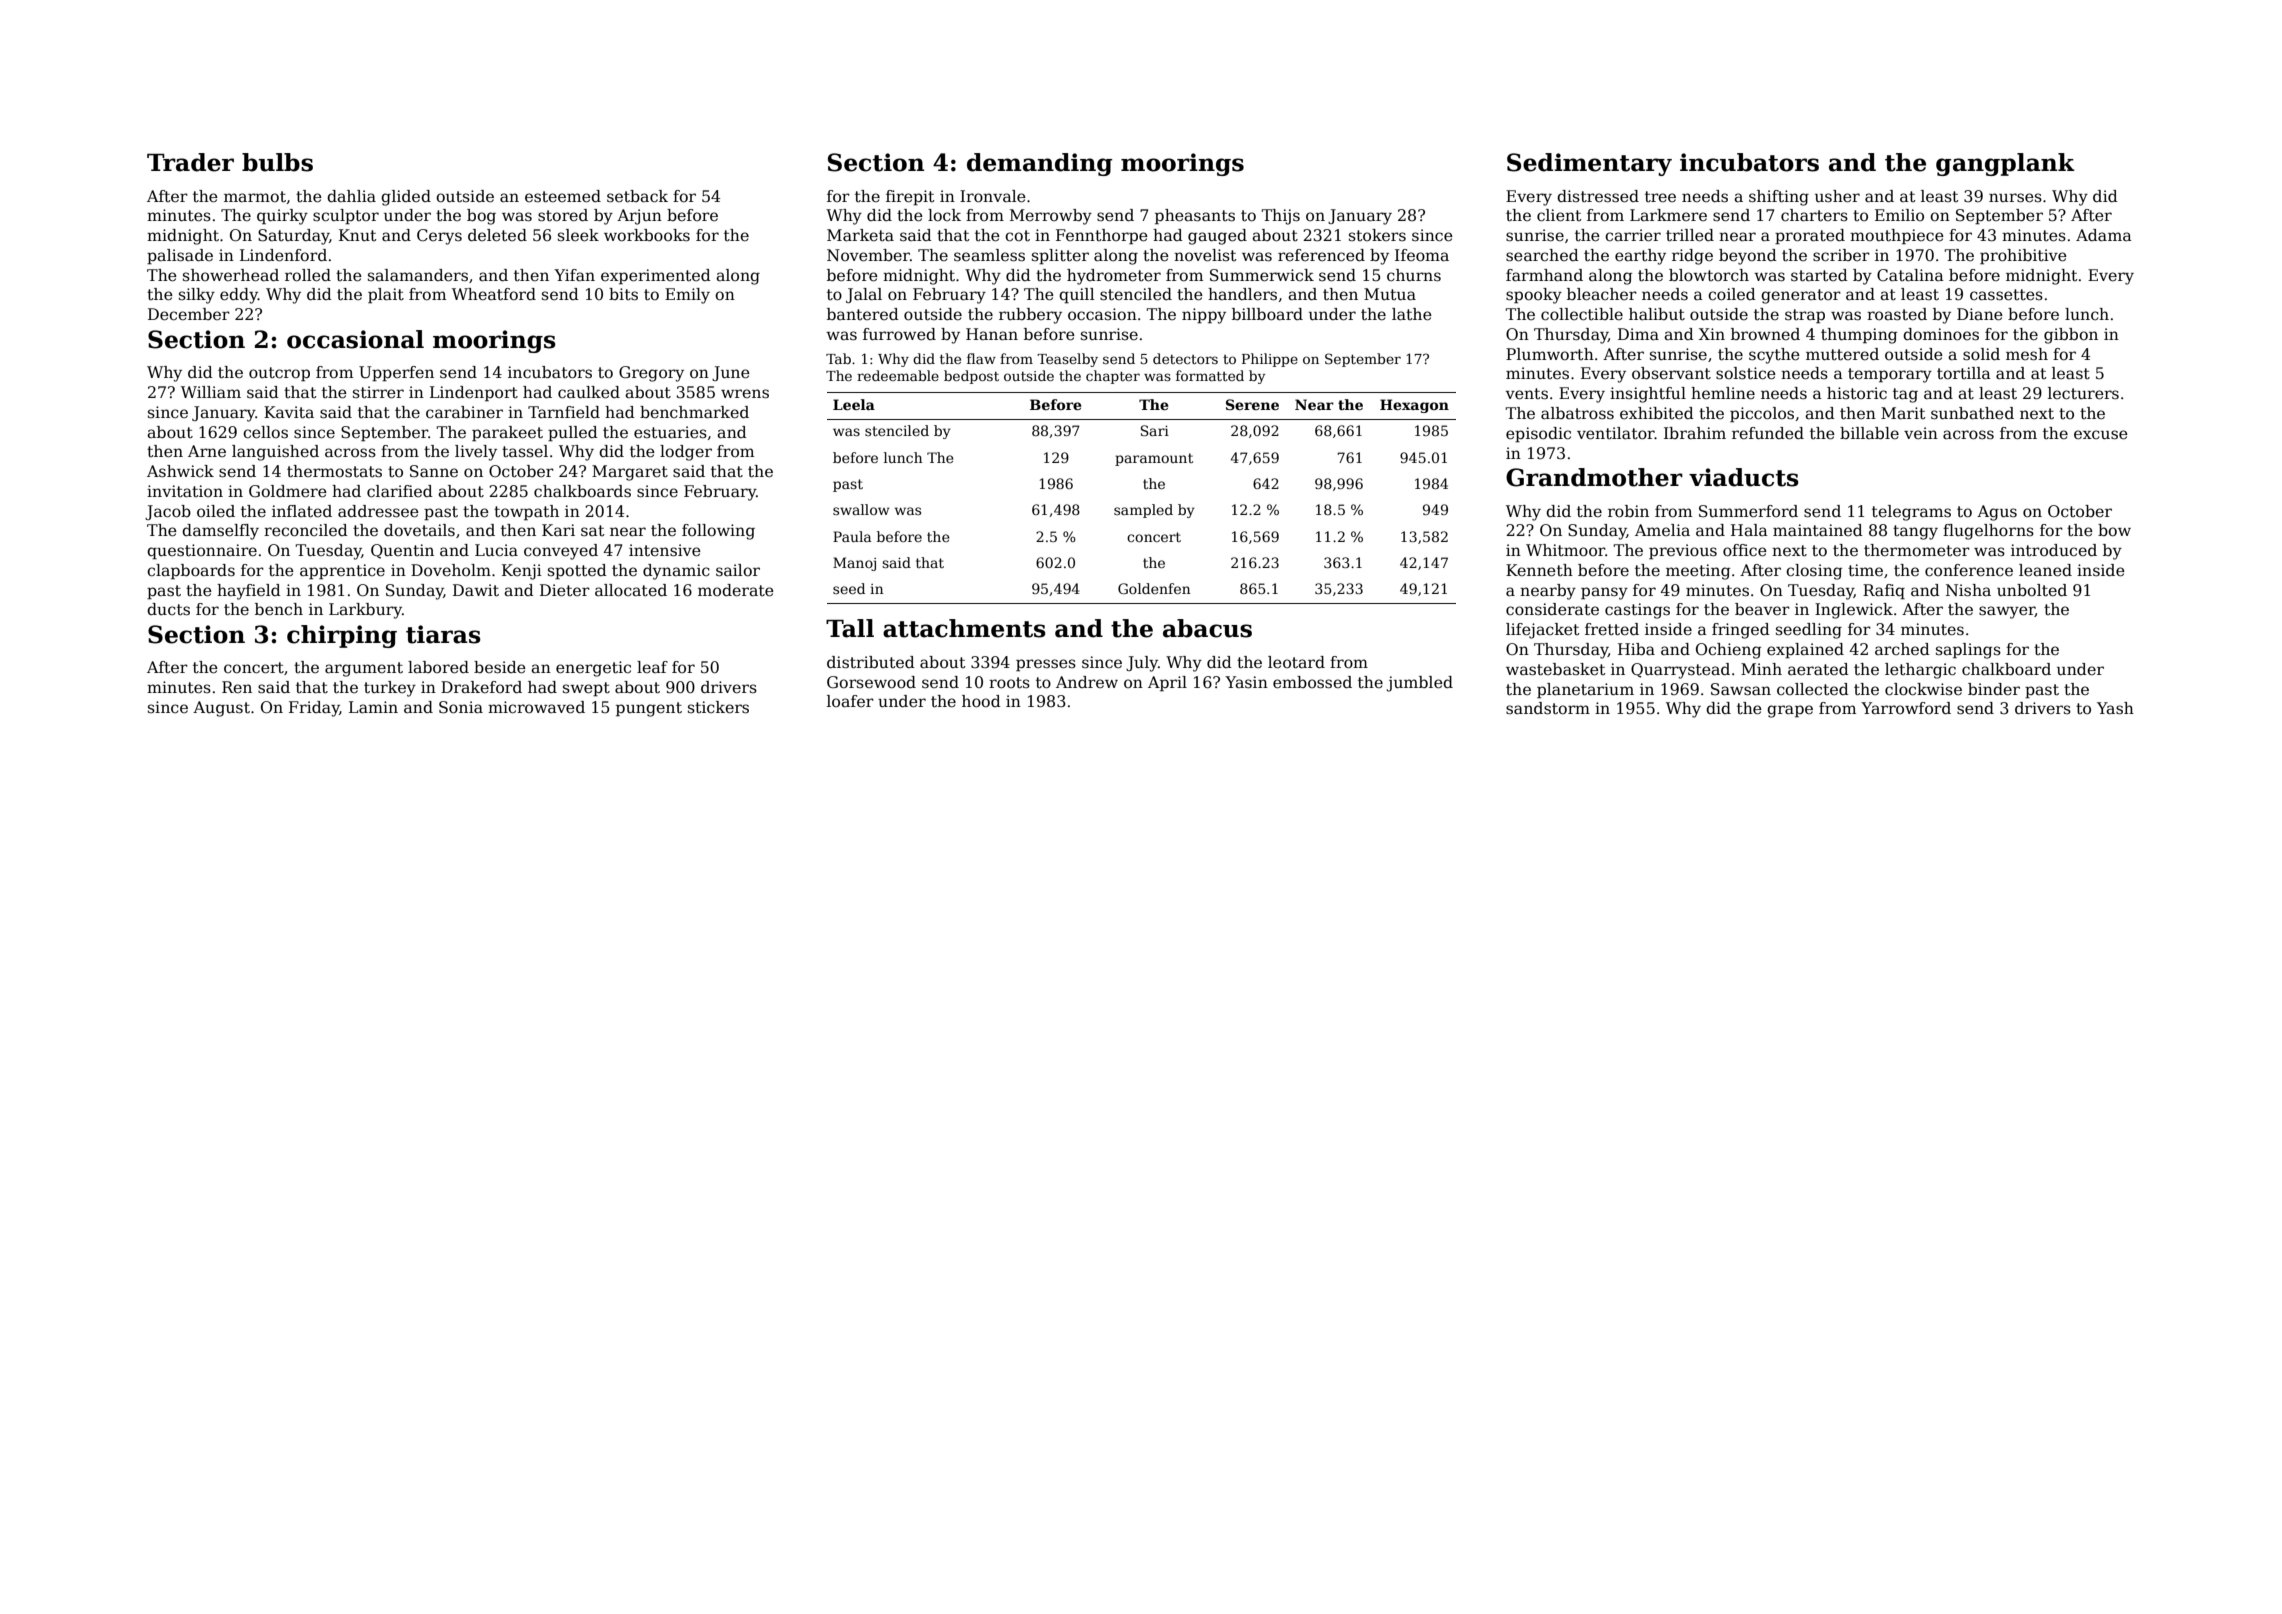 The width and height of the page is (2282, 1614). What do you see at coordinates (1911, 513) in the page?
I see `telegrams` at bounding box center [1911, 513].
